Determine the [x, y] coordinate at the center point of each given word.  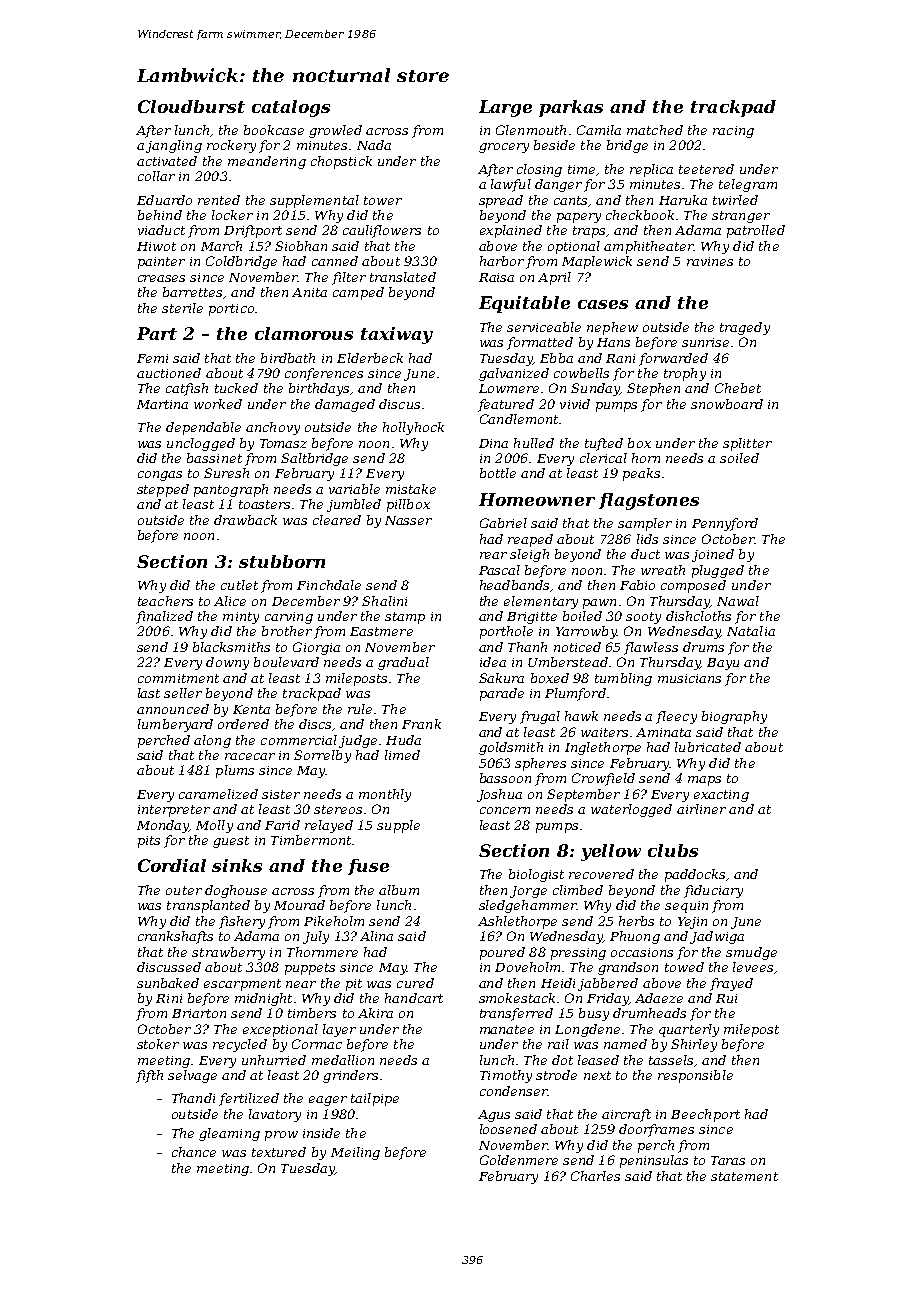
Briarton [199, 1013]
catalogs [291, 108]
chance [194, 1152]
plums [235, 771]
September [583, 795]
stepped [163, 490]
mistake [411, 489]
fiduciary [713, 891]
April [554, 278]
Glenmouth [531, 130]
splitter [747, 444]
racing [733, 132]
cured [415, 983]
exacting [721, 796]
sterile [182, 308]
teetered [706, 169]
